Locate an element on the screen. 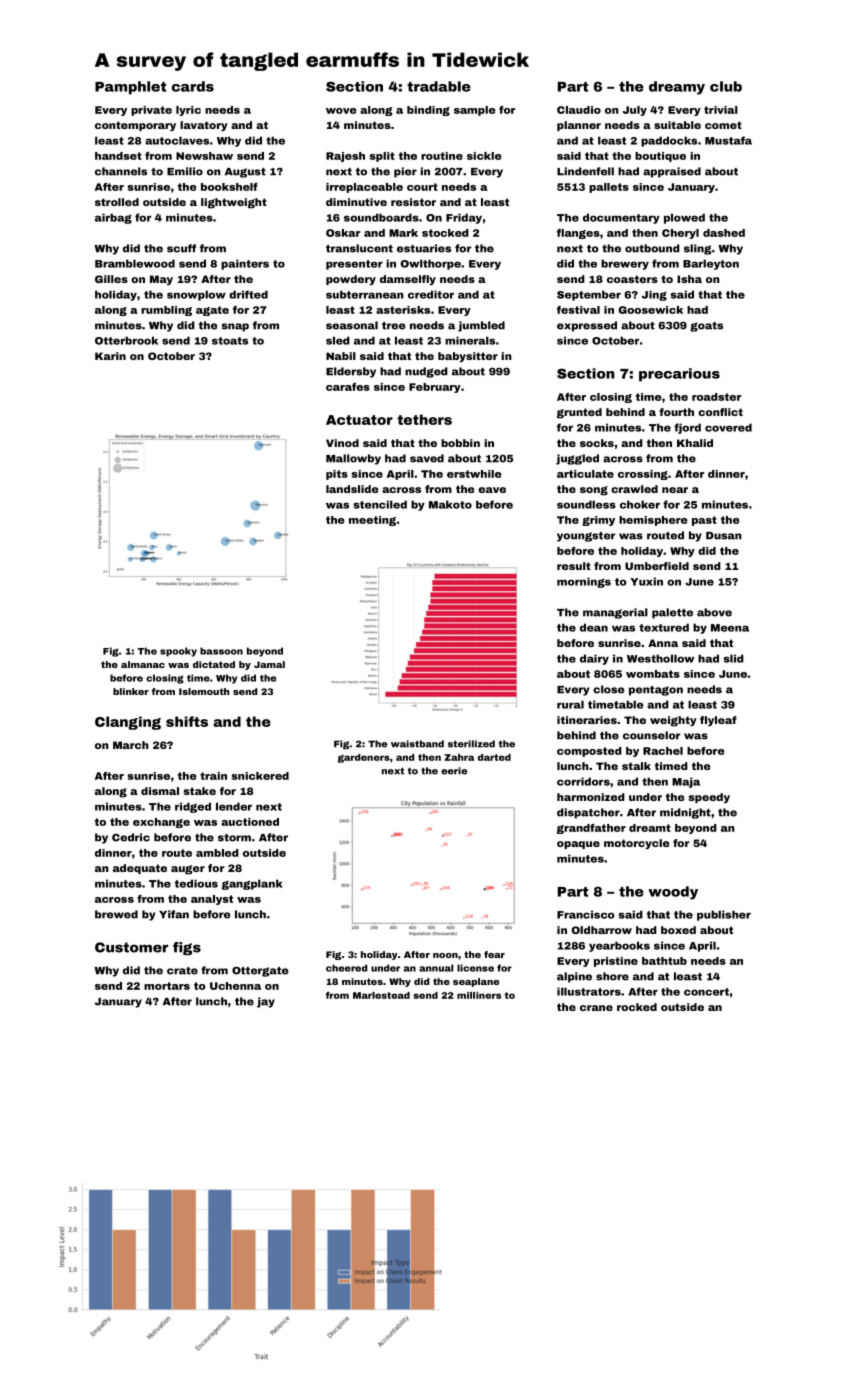 Image resolution: width=849 pixels, height=1400 pixels. Claudio is located at coordinates (579, 110).
